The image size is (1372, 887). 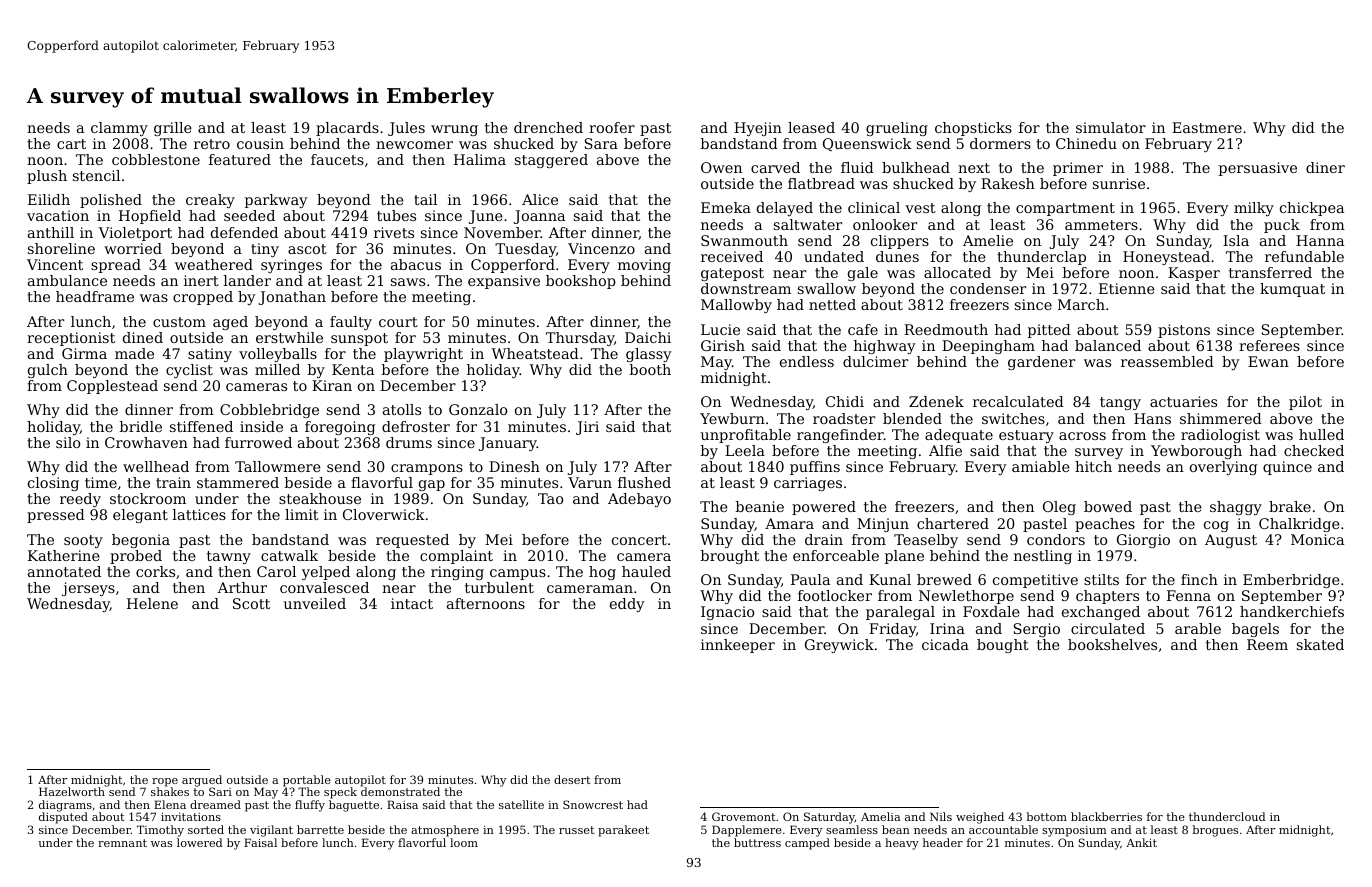 What do you see at coordinates (1018, 401) in the screenshot?
I see `recalculated` at bounding box center [1018, 401].
